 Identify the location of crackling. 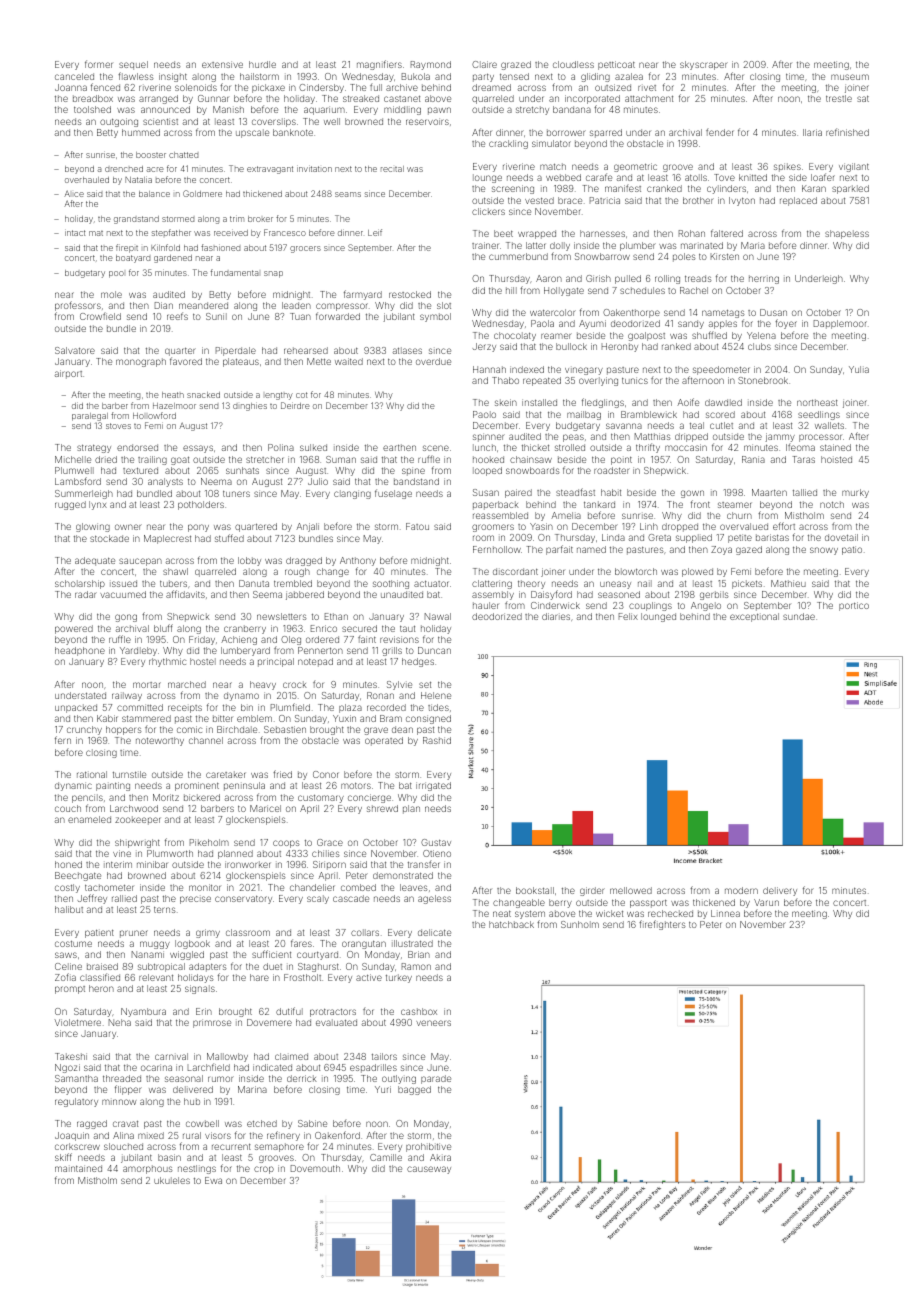
(508, 144).
